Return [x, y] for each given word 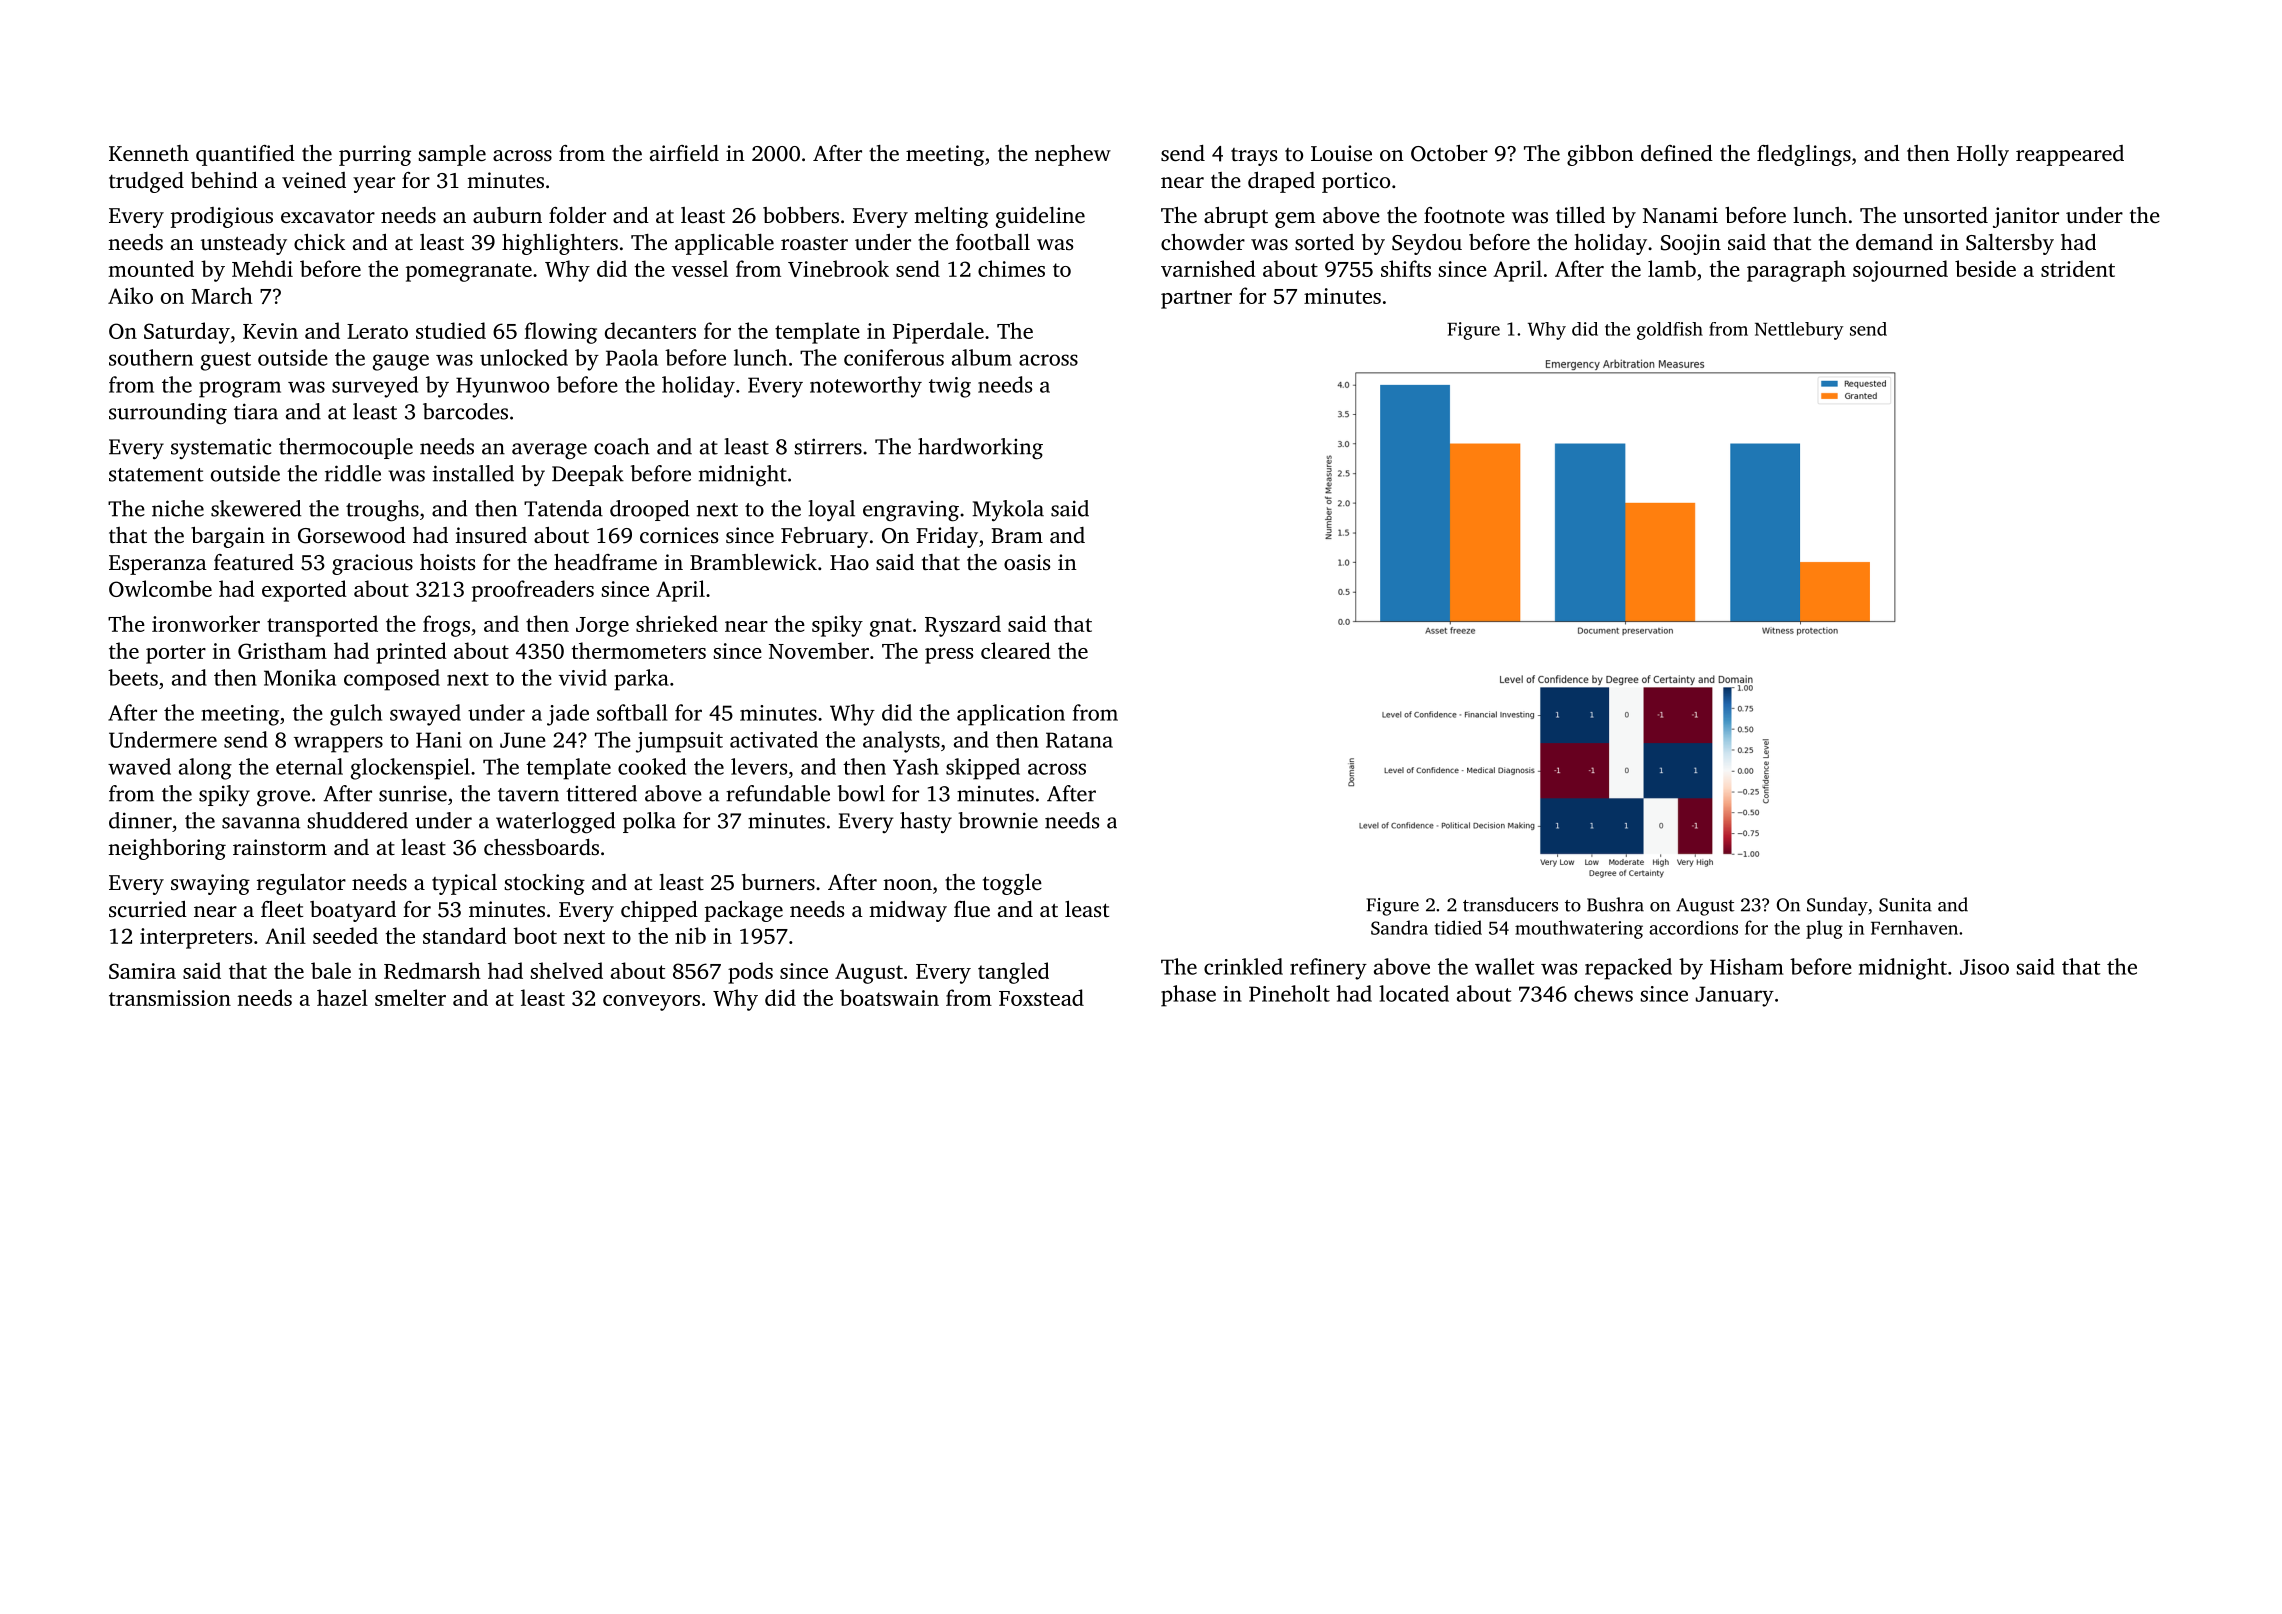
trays [1254, 157]
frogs [446, 626]
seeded [345, 935]
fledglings [1804, 155]
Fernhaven [1914, 927]
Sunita [1905, 905]
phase [1188, 996]
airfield [684, 153]
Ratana [1079, 740]
